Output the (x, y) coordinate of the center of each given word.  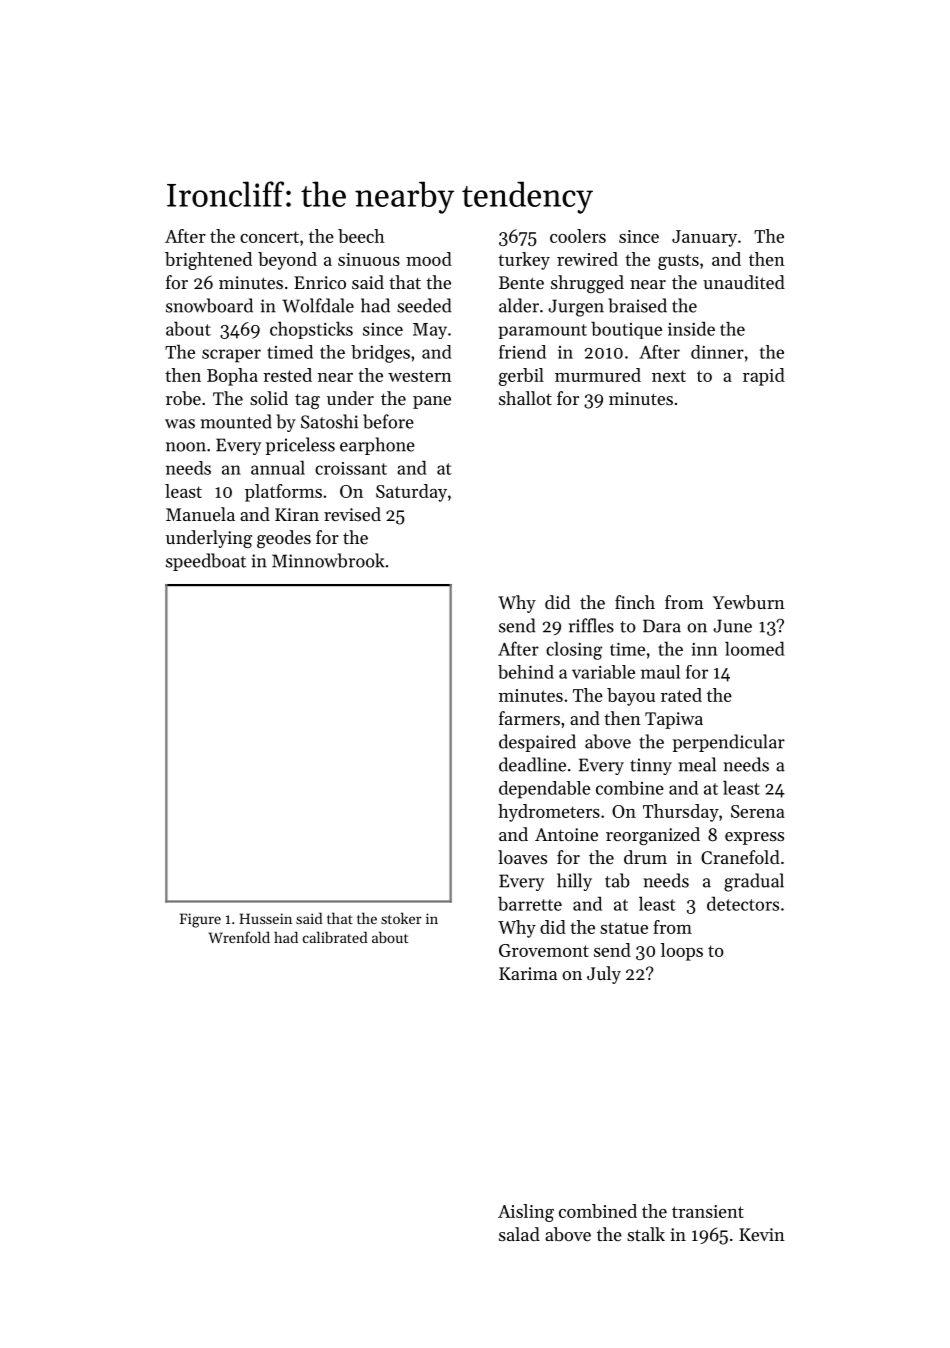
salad (519, 1234)
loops (682, 952)
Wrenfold (239, 937)
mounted (236, 421)
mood (429, 259)
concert (269, 237)
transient (708, 1211)
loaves (522, 857)
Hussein (265, 918)
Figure (200, 920)
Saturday (411, 493)
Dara (662, 626)
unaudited (744, 282)
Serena (758, 811)
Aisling (526, 1213)
